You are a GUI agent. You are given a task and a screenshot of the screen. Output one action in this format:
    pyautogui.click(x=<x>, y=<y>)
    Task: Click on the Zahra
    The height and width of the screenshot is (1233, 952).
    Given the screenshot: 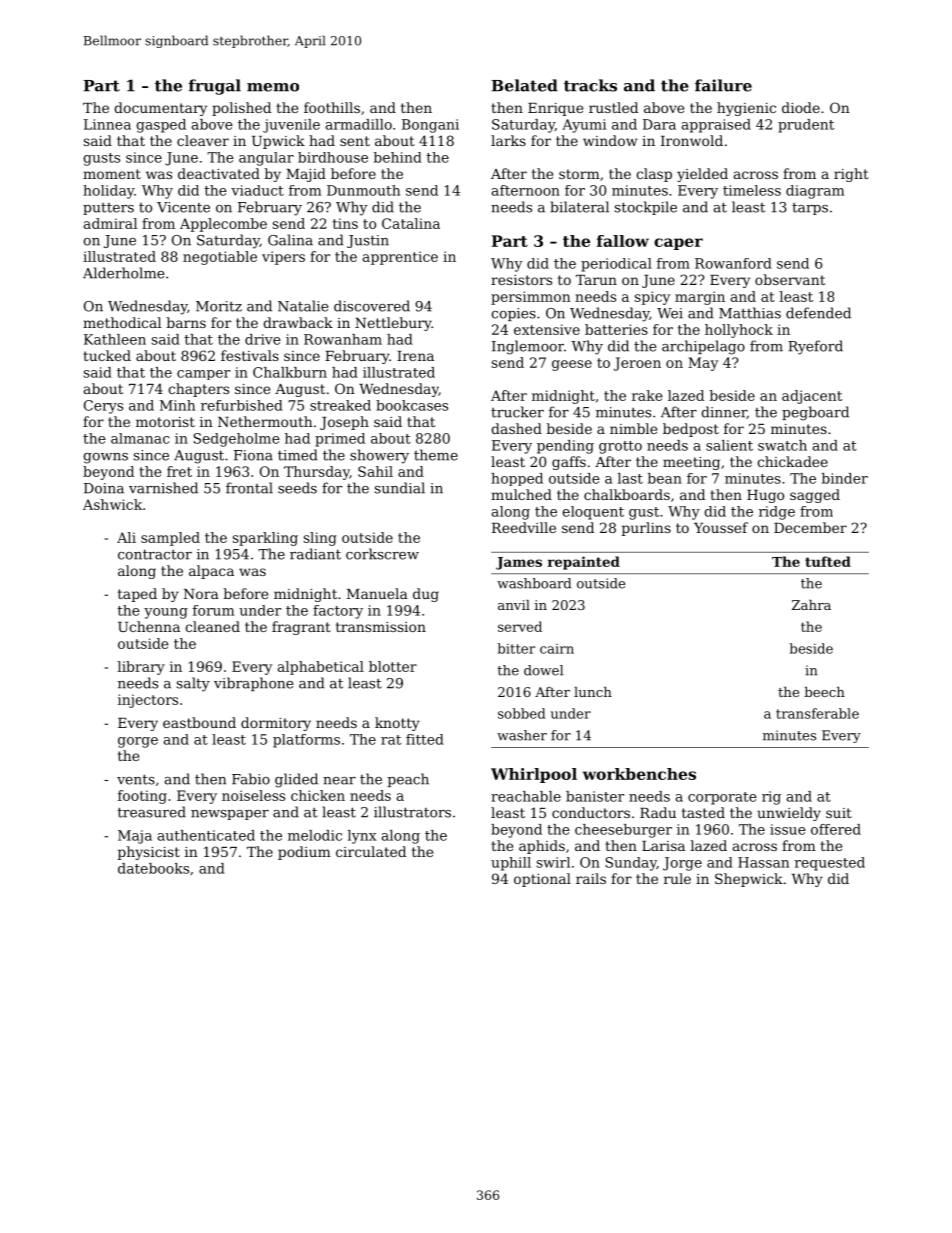 What is the action you would take?
    pyautogui.click(x=811, y=605)
